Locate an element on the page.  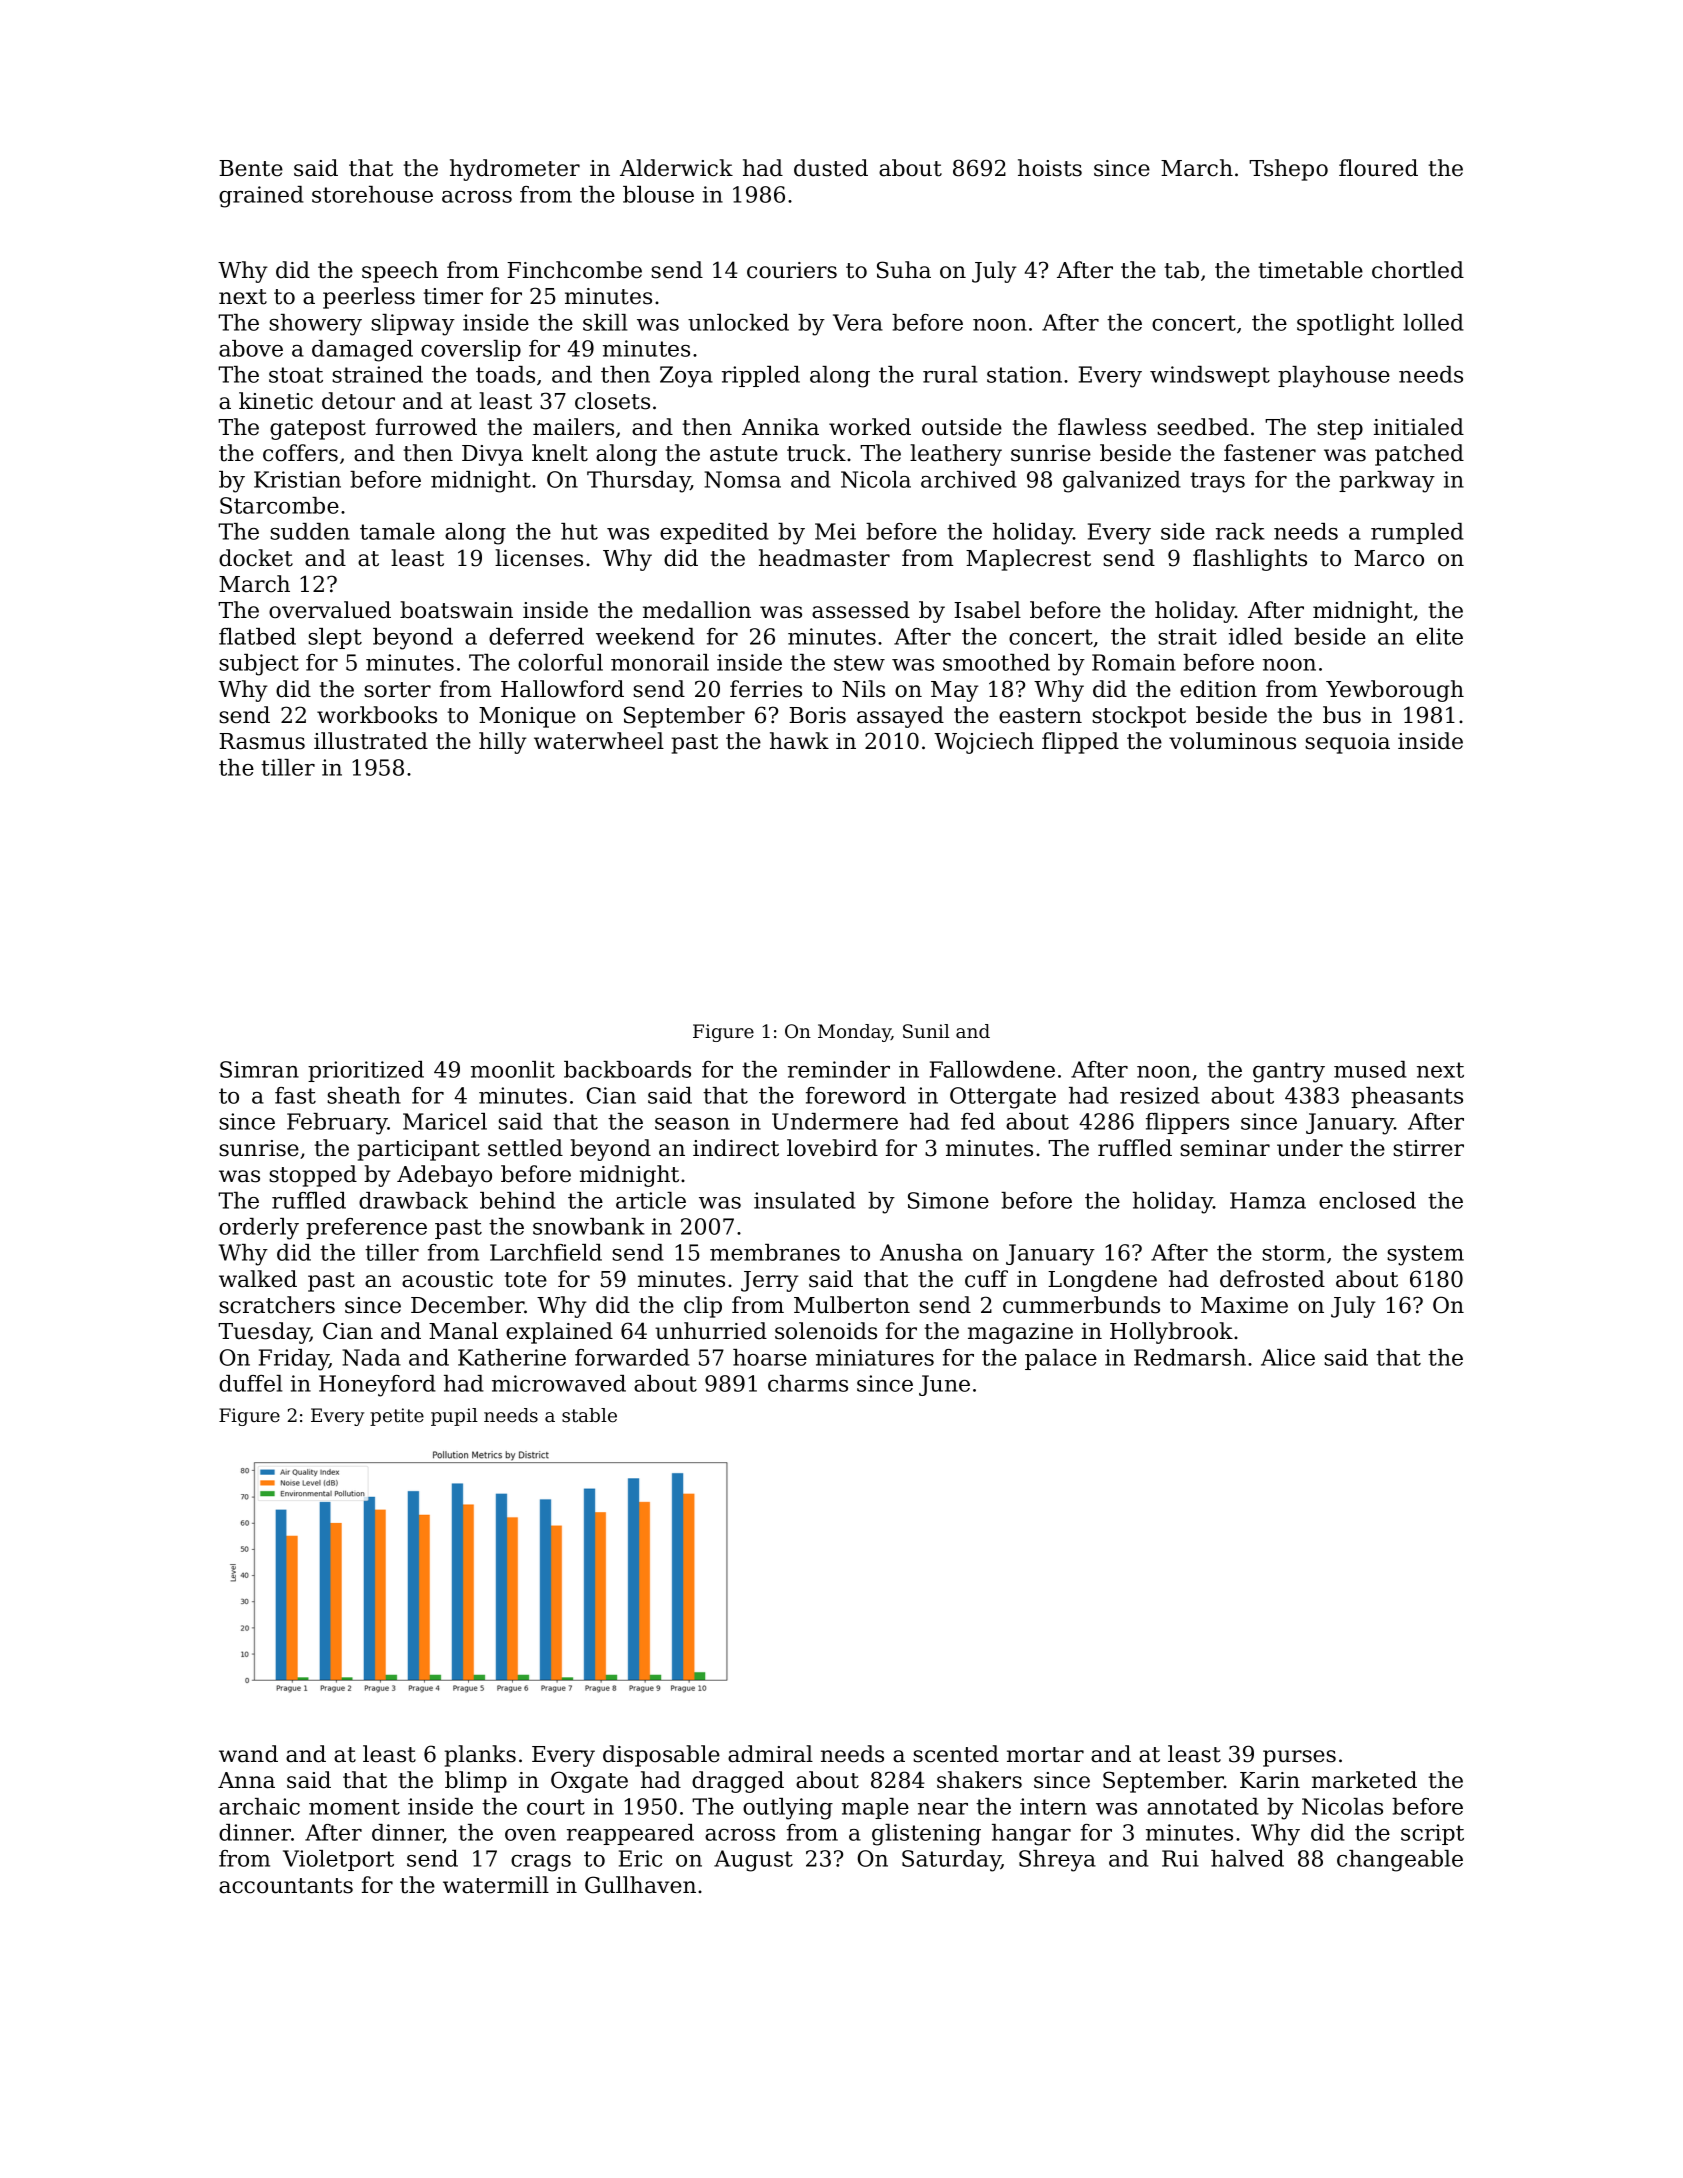
disposable is located at coordinates (661, 1756).
